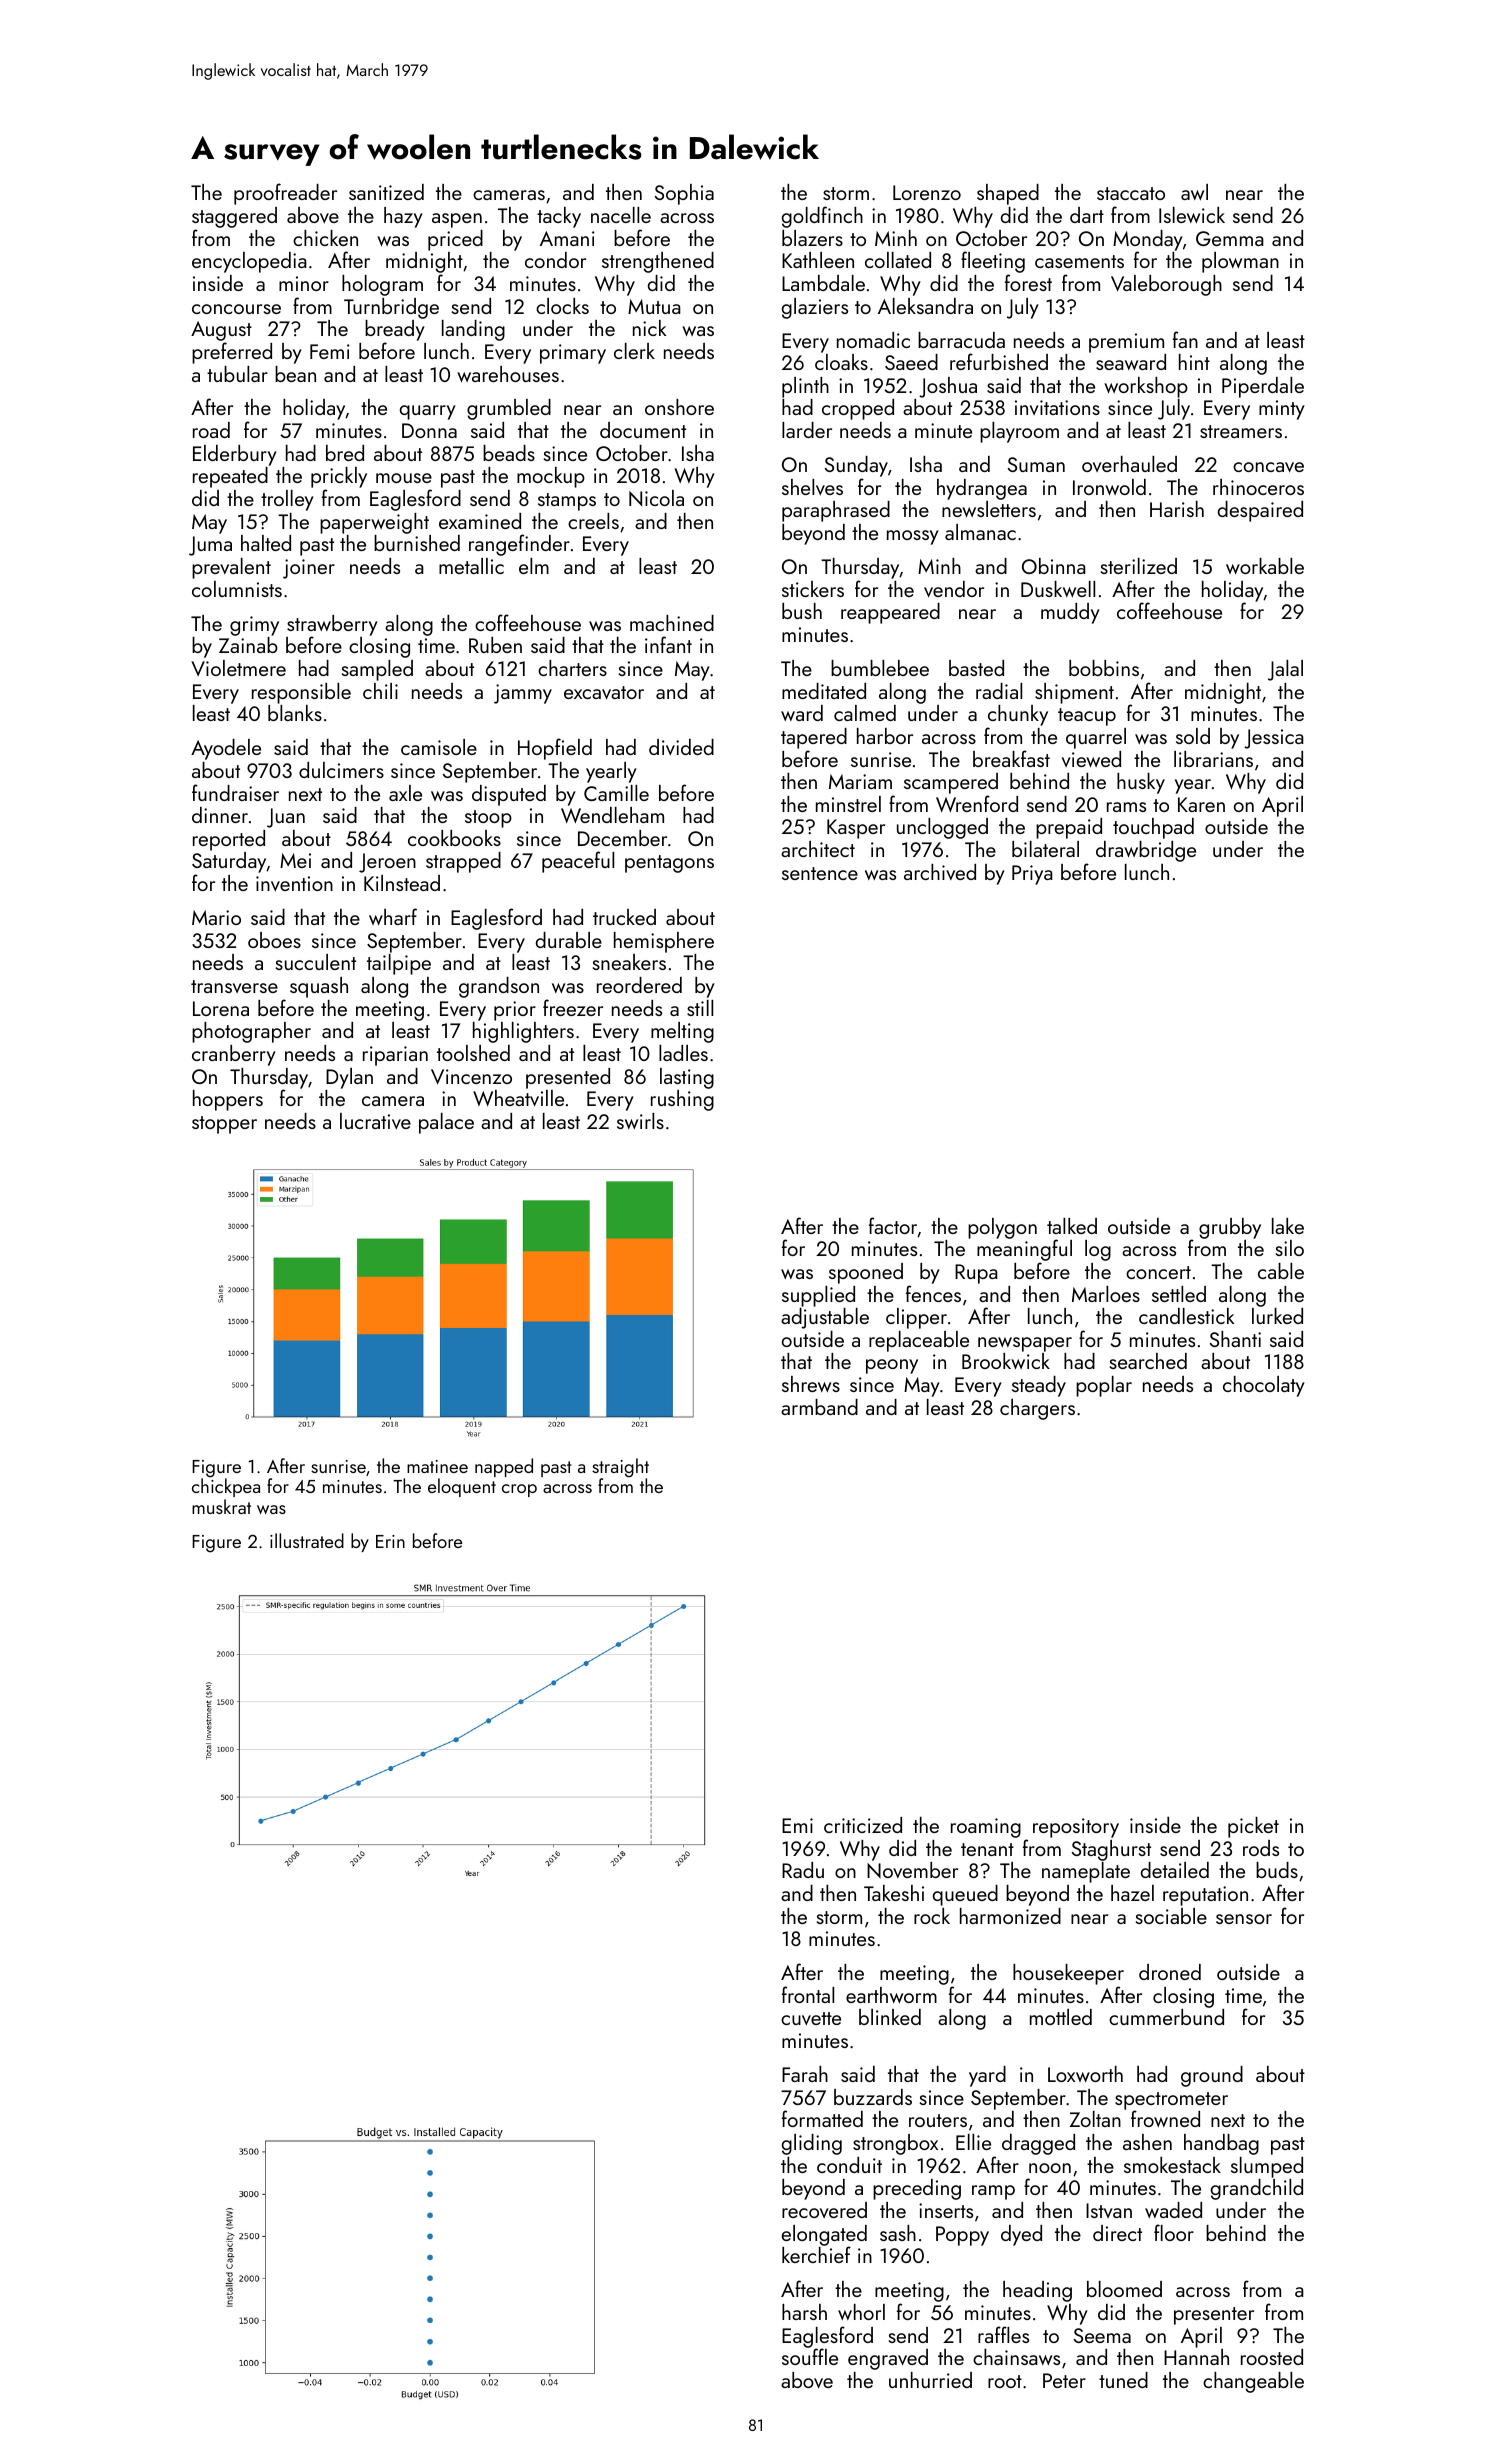 The width and height of the screenshot is (1496, 2464). I want to click on supplied, so click(818, 1296).
